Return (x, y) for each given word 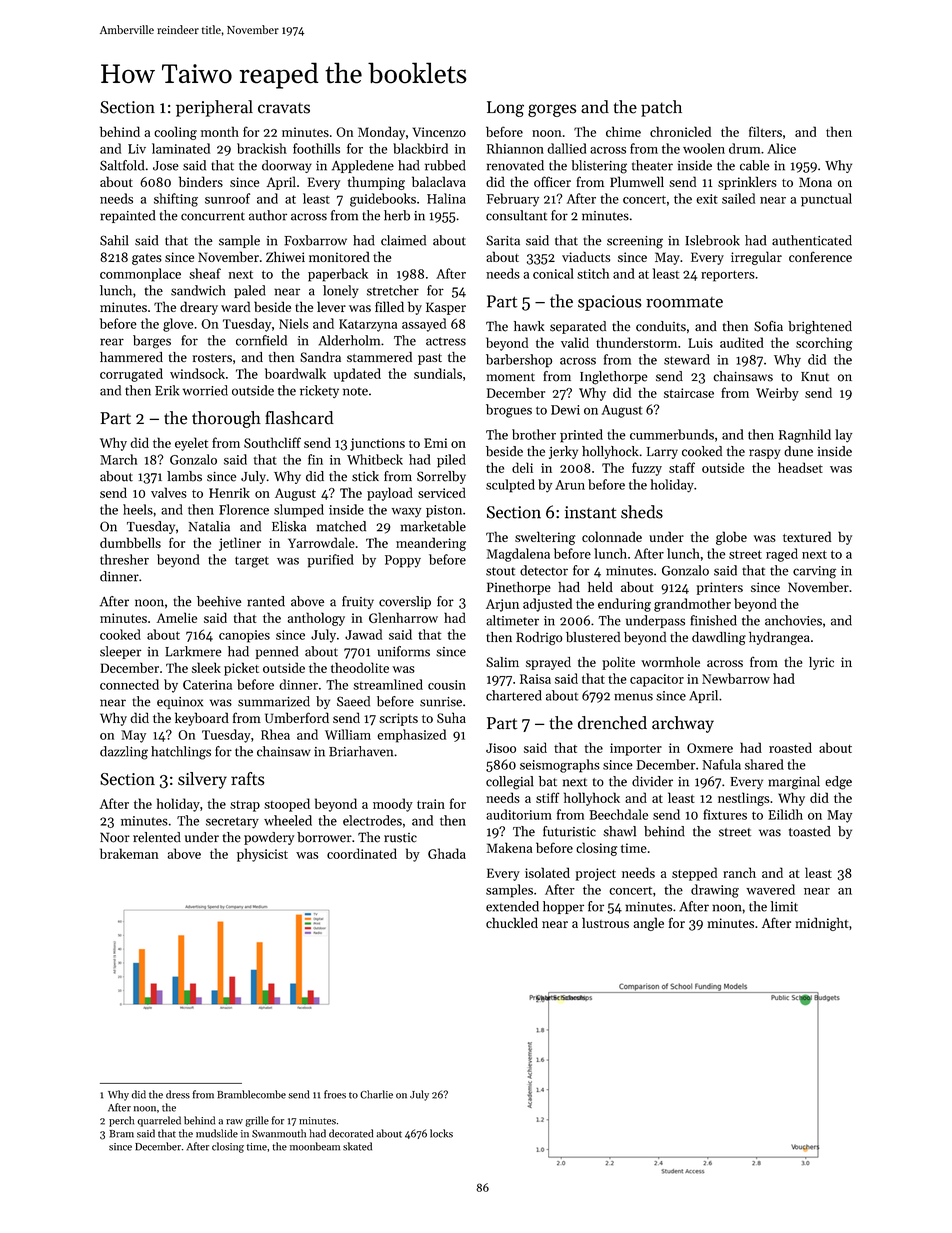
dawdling (719, 638)
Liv (137, 149)
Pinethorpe (519, 588)
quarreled (159, 1121)
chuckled (512, 922)
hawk (529, 326)
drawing (715, 891)
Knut (815, 377)
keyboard (202, 719)
